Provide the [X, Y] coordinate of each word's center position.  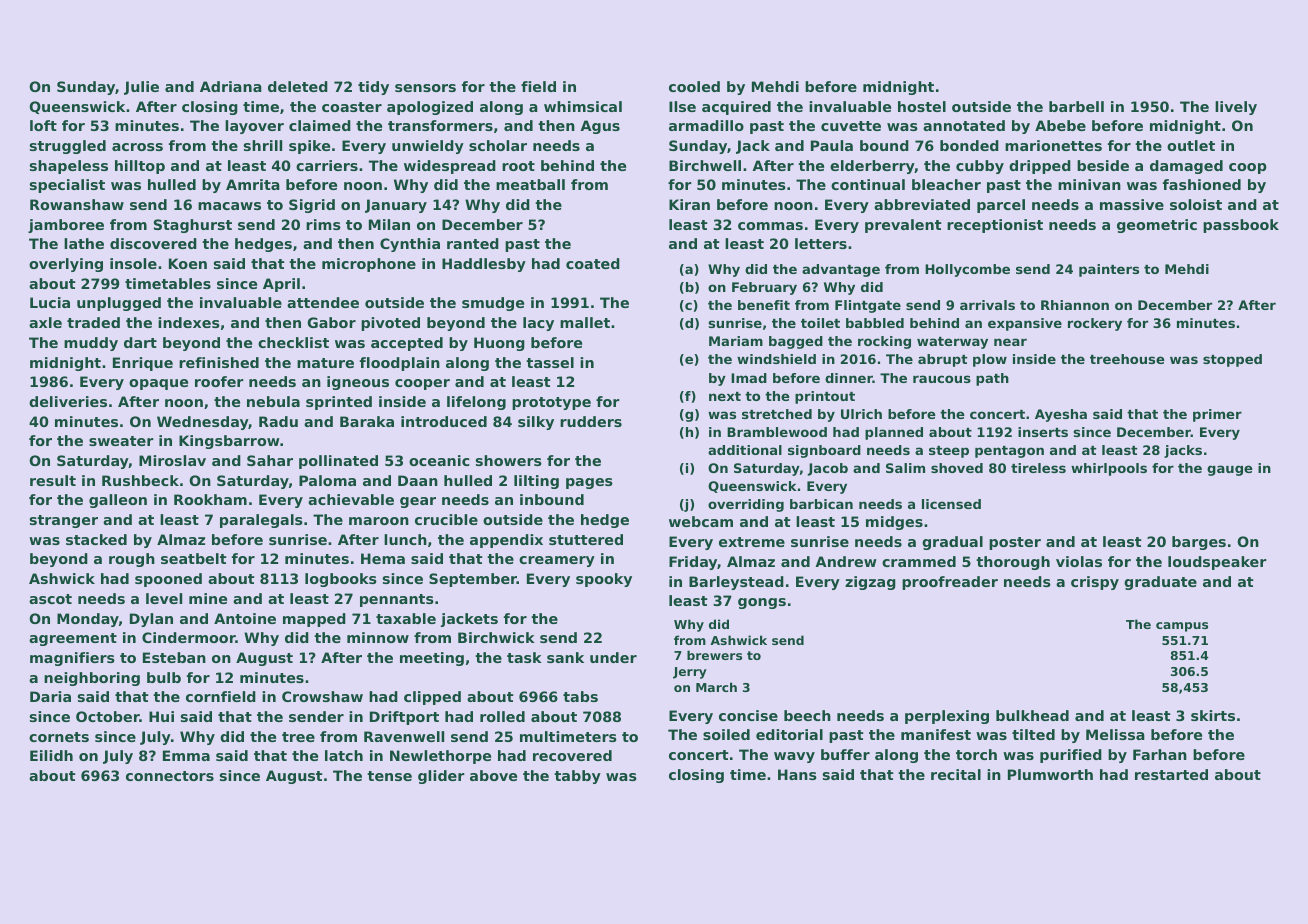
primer [1217, 415]
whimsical [583, 106]
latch [344, 755]
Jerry [690, 673]
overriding [746, 505]
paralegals [261, 521]
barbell [1076, 106]
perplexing [947, 717]
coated [593, 263]
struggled [68, 147]
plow [990, 360]
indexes [189, 322]
